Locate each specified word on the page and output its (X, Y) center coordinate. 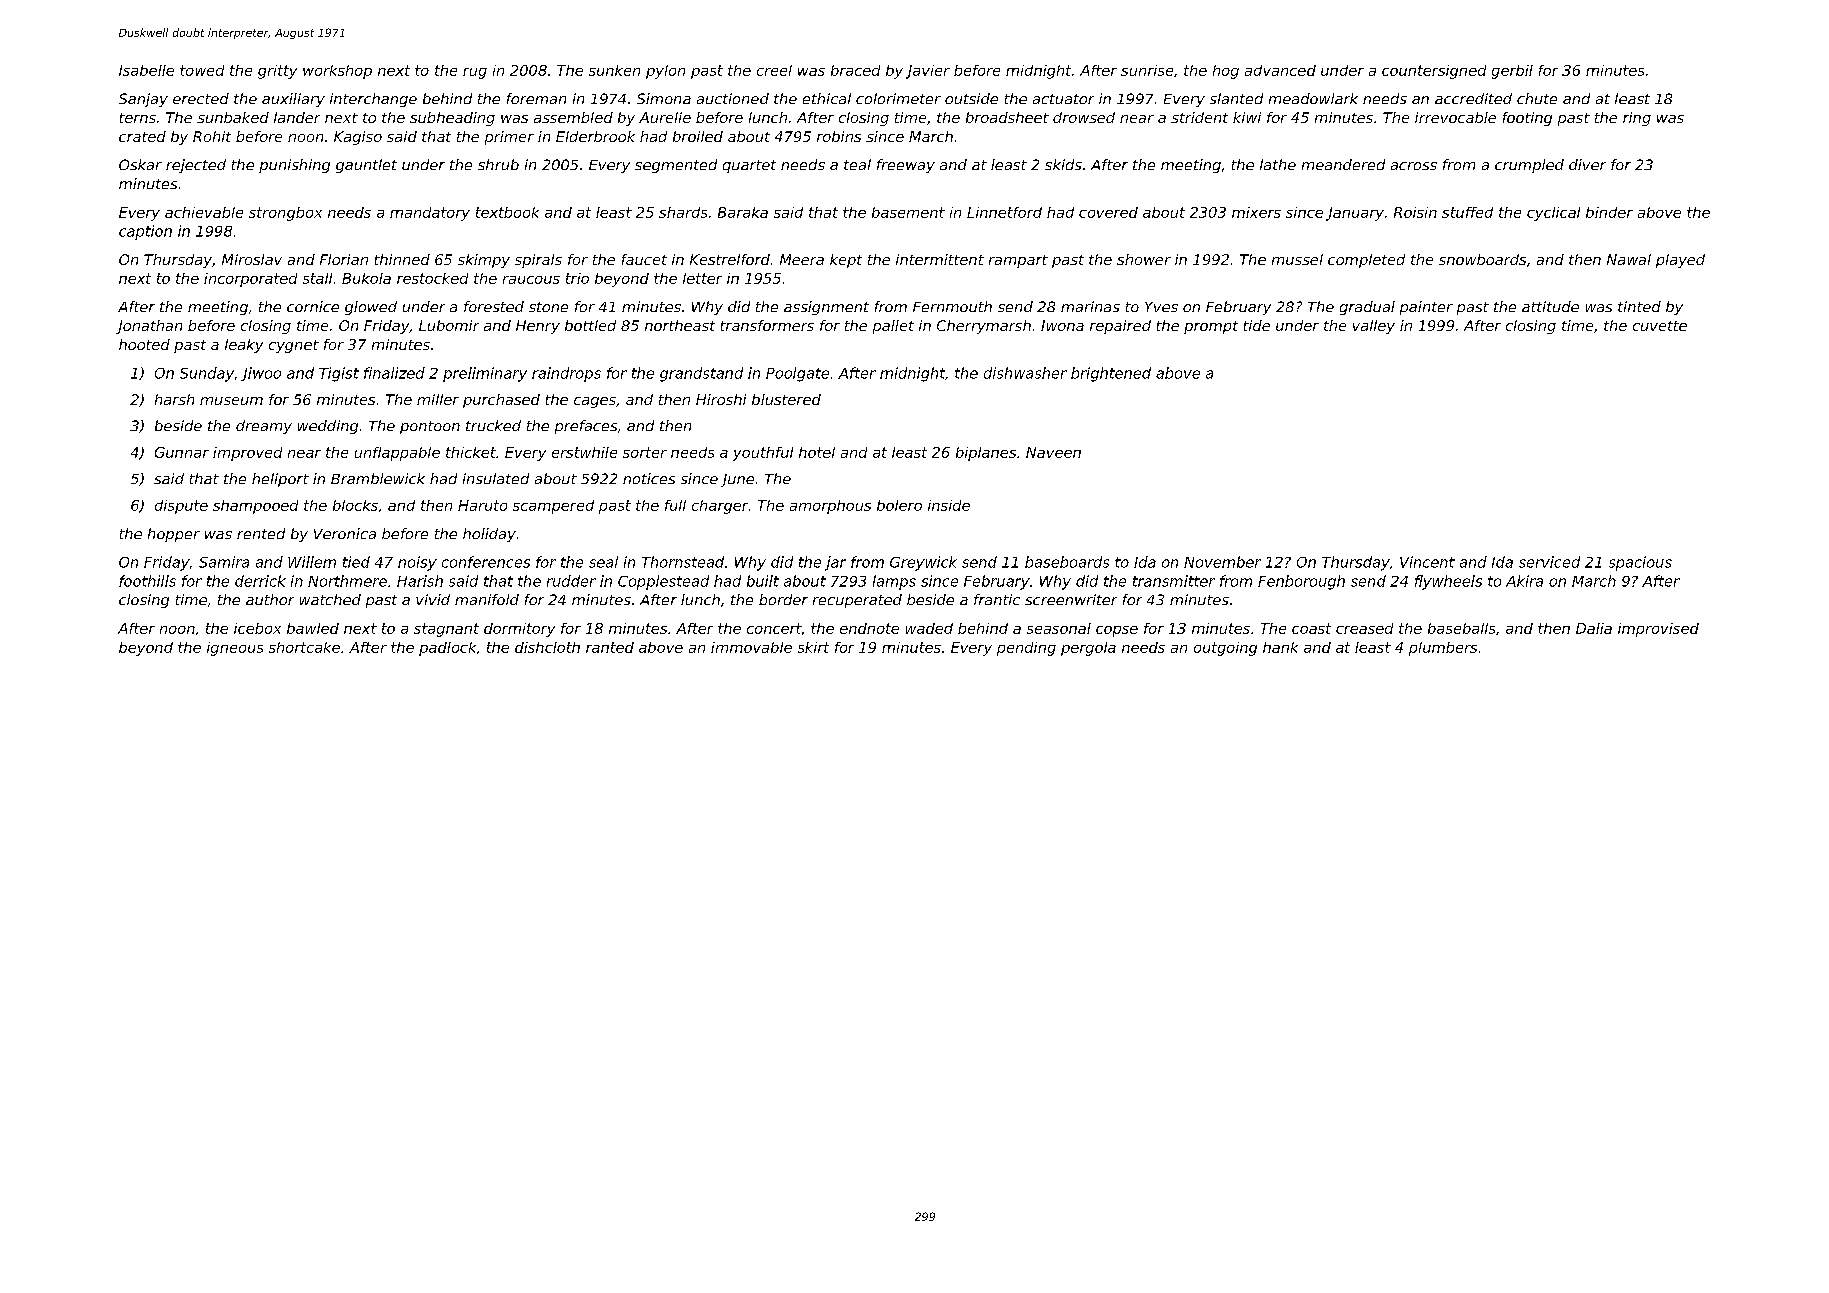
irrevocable (1455, 117)
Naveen (1053, 452)
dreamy (264, 427)
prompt (1211, 327)
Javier (928, 72)
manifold (487, 599)
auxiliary (293, 100)
